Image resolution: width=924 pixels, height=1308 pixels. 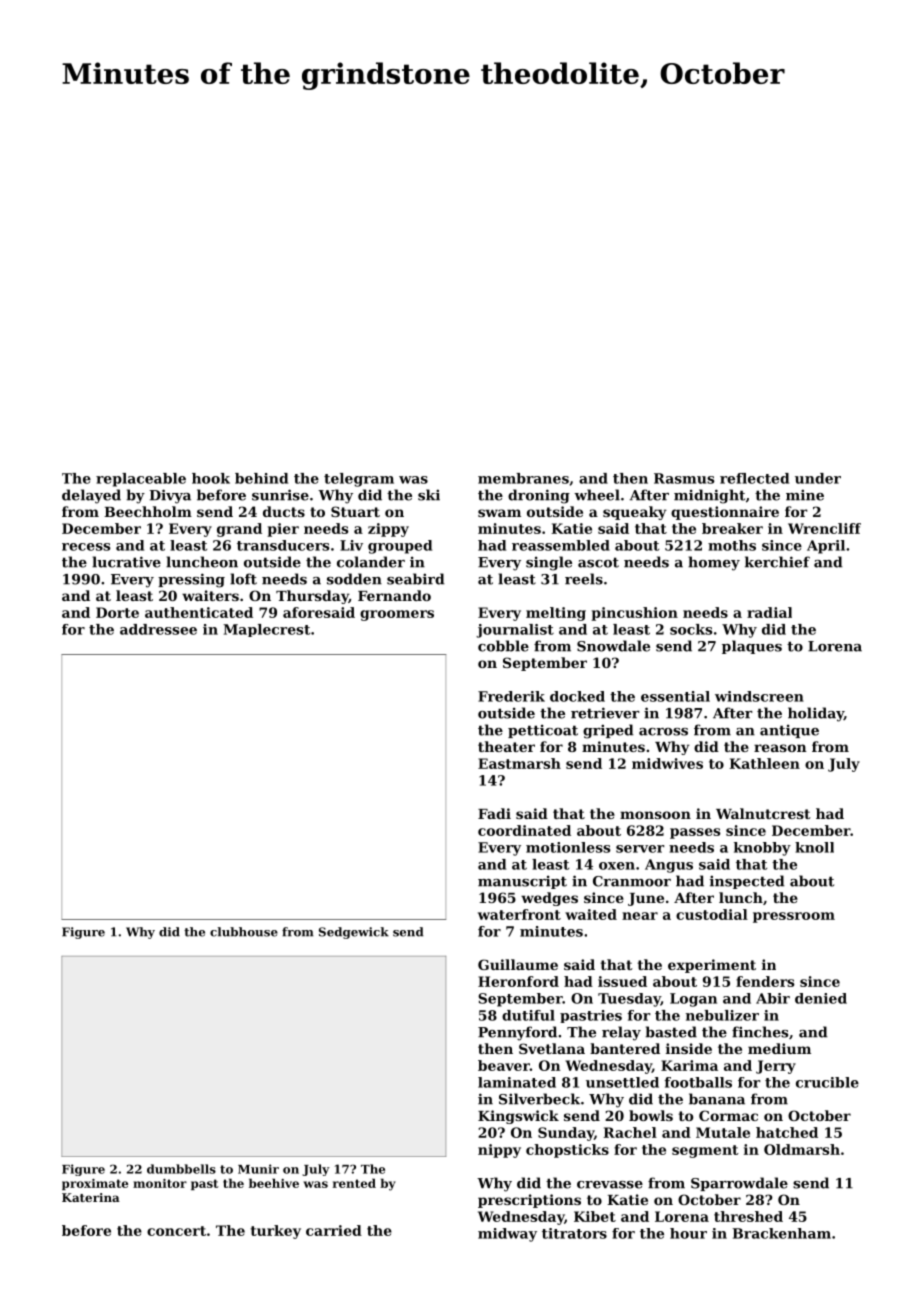 I want to click on questionnaire, so click(x=725, y=513).
